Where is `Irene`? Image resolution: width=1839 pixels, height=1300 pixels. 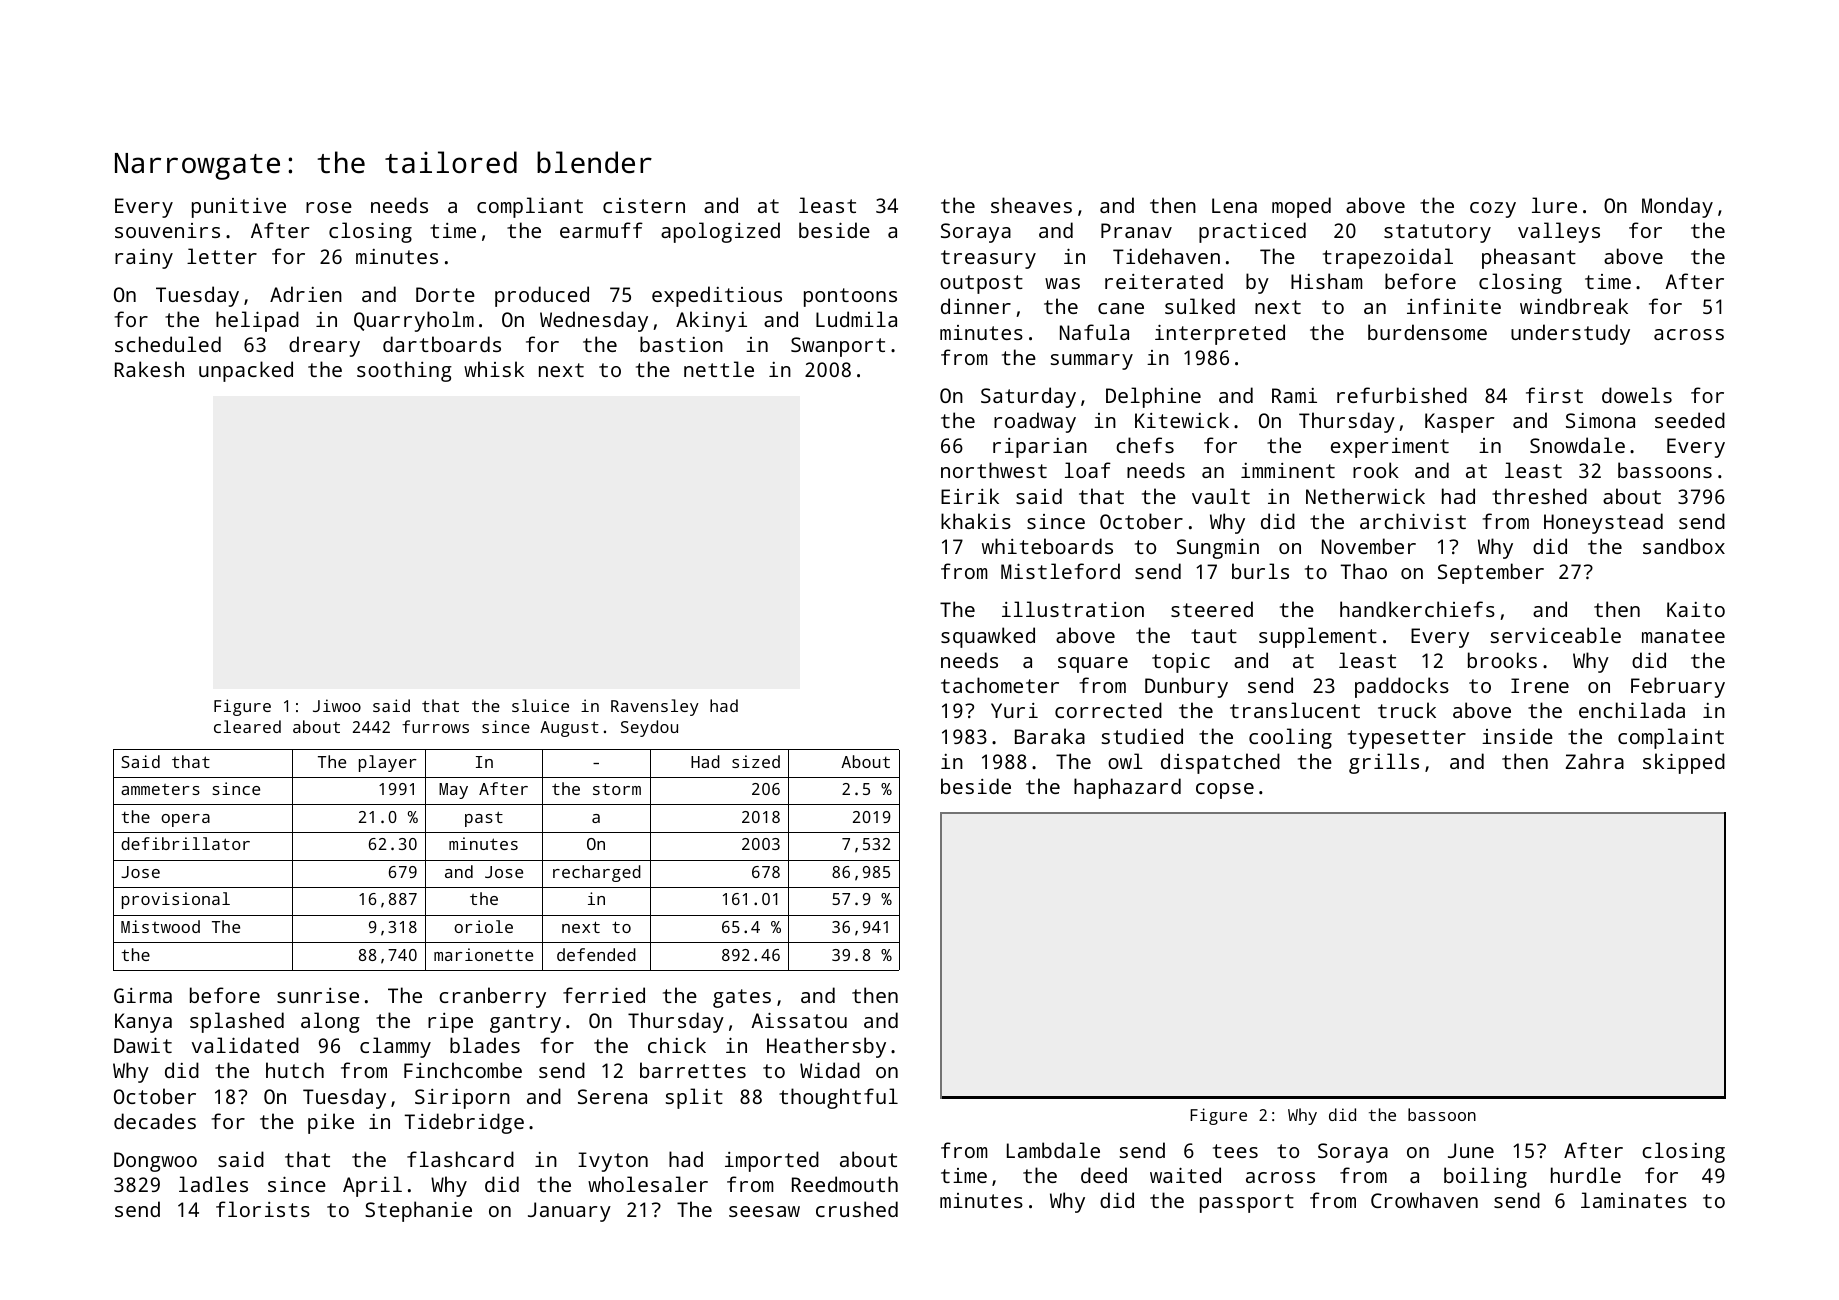 Irene is located at coordinates (1540, 685).
